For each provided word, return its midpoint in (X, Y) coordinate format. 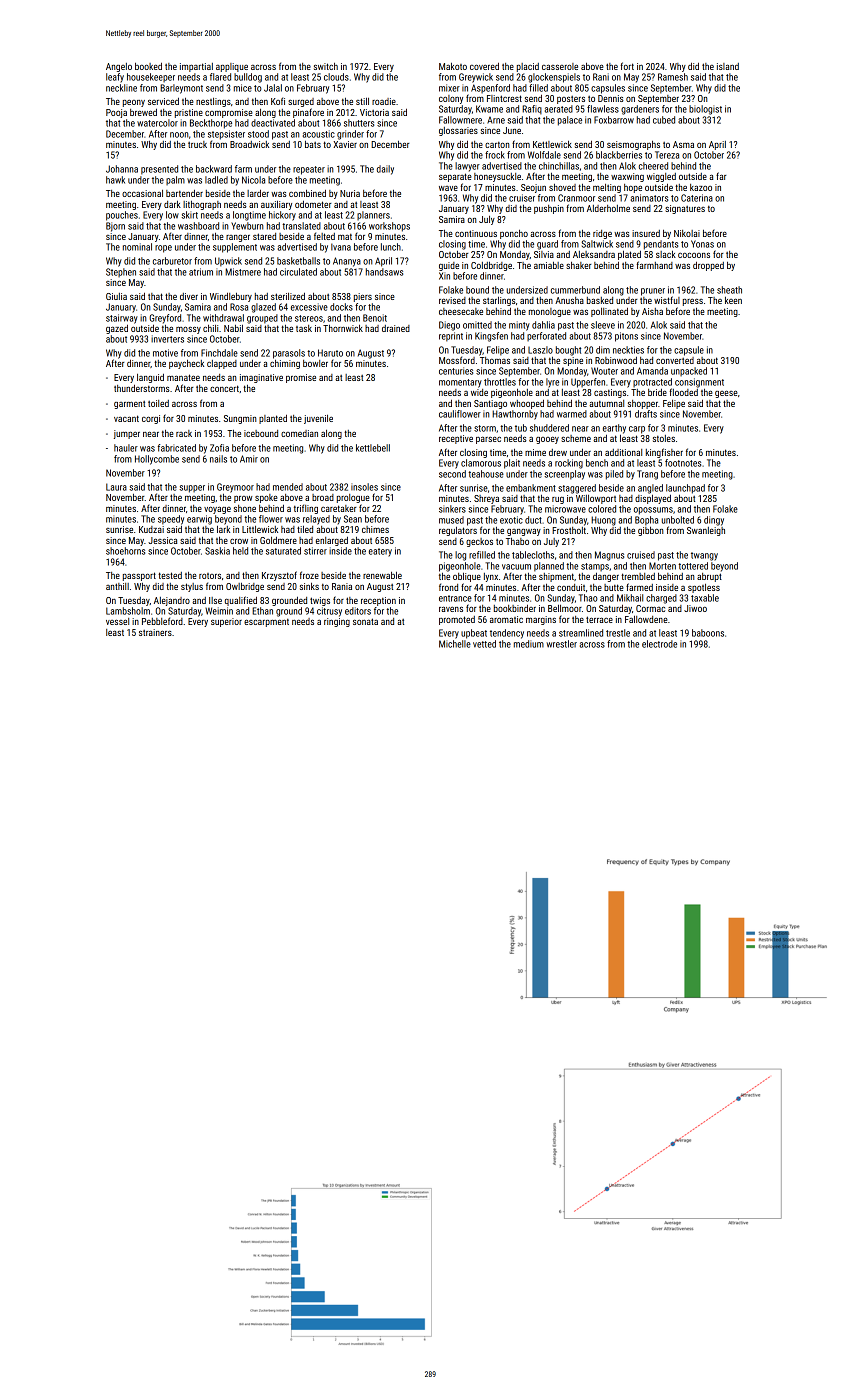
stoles (664, 438)
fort (627, 66)
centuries (456, 371)
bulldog (248, 78)
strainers (155, 632)
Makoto (453, 66)
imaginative (261, 378)
